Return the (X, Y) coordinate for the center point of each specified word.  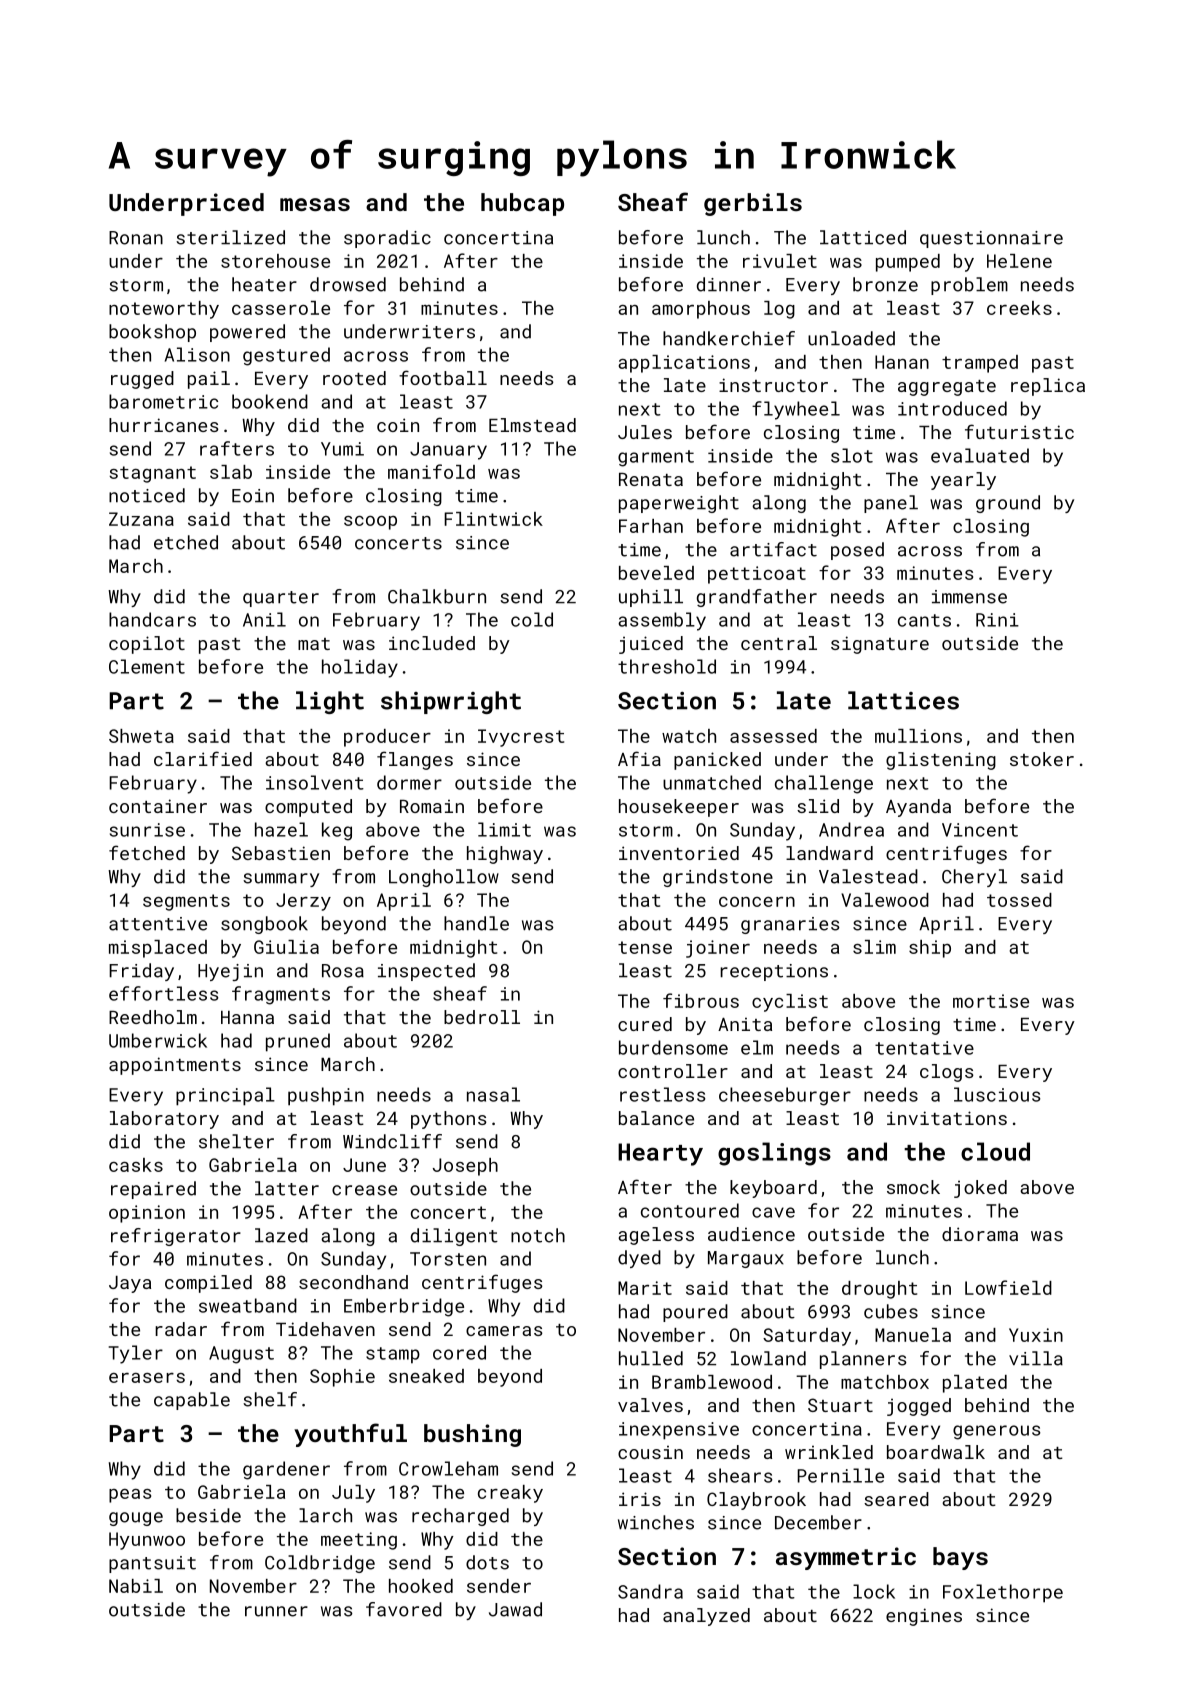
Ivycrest (521, 738)
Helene (1019, 261)
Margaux (746, 1259)
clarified (203, 758)
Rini (997, 620)
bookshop (152, 333)
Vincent (980, 830)
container (158, 806)
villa (1036, 1358)
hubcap (522, 204)
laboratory (164, 1120)
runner (276, 1611)
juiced (651, 645)
